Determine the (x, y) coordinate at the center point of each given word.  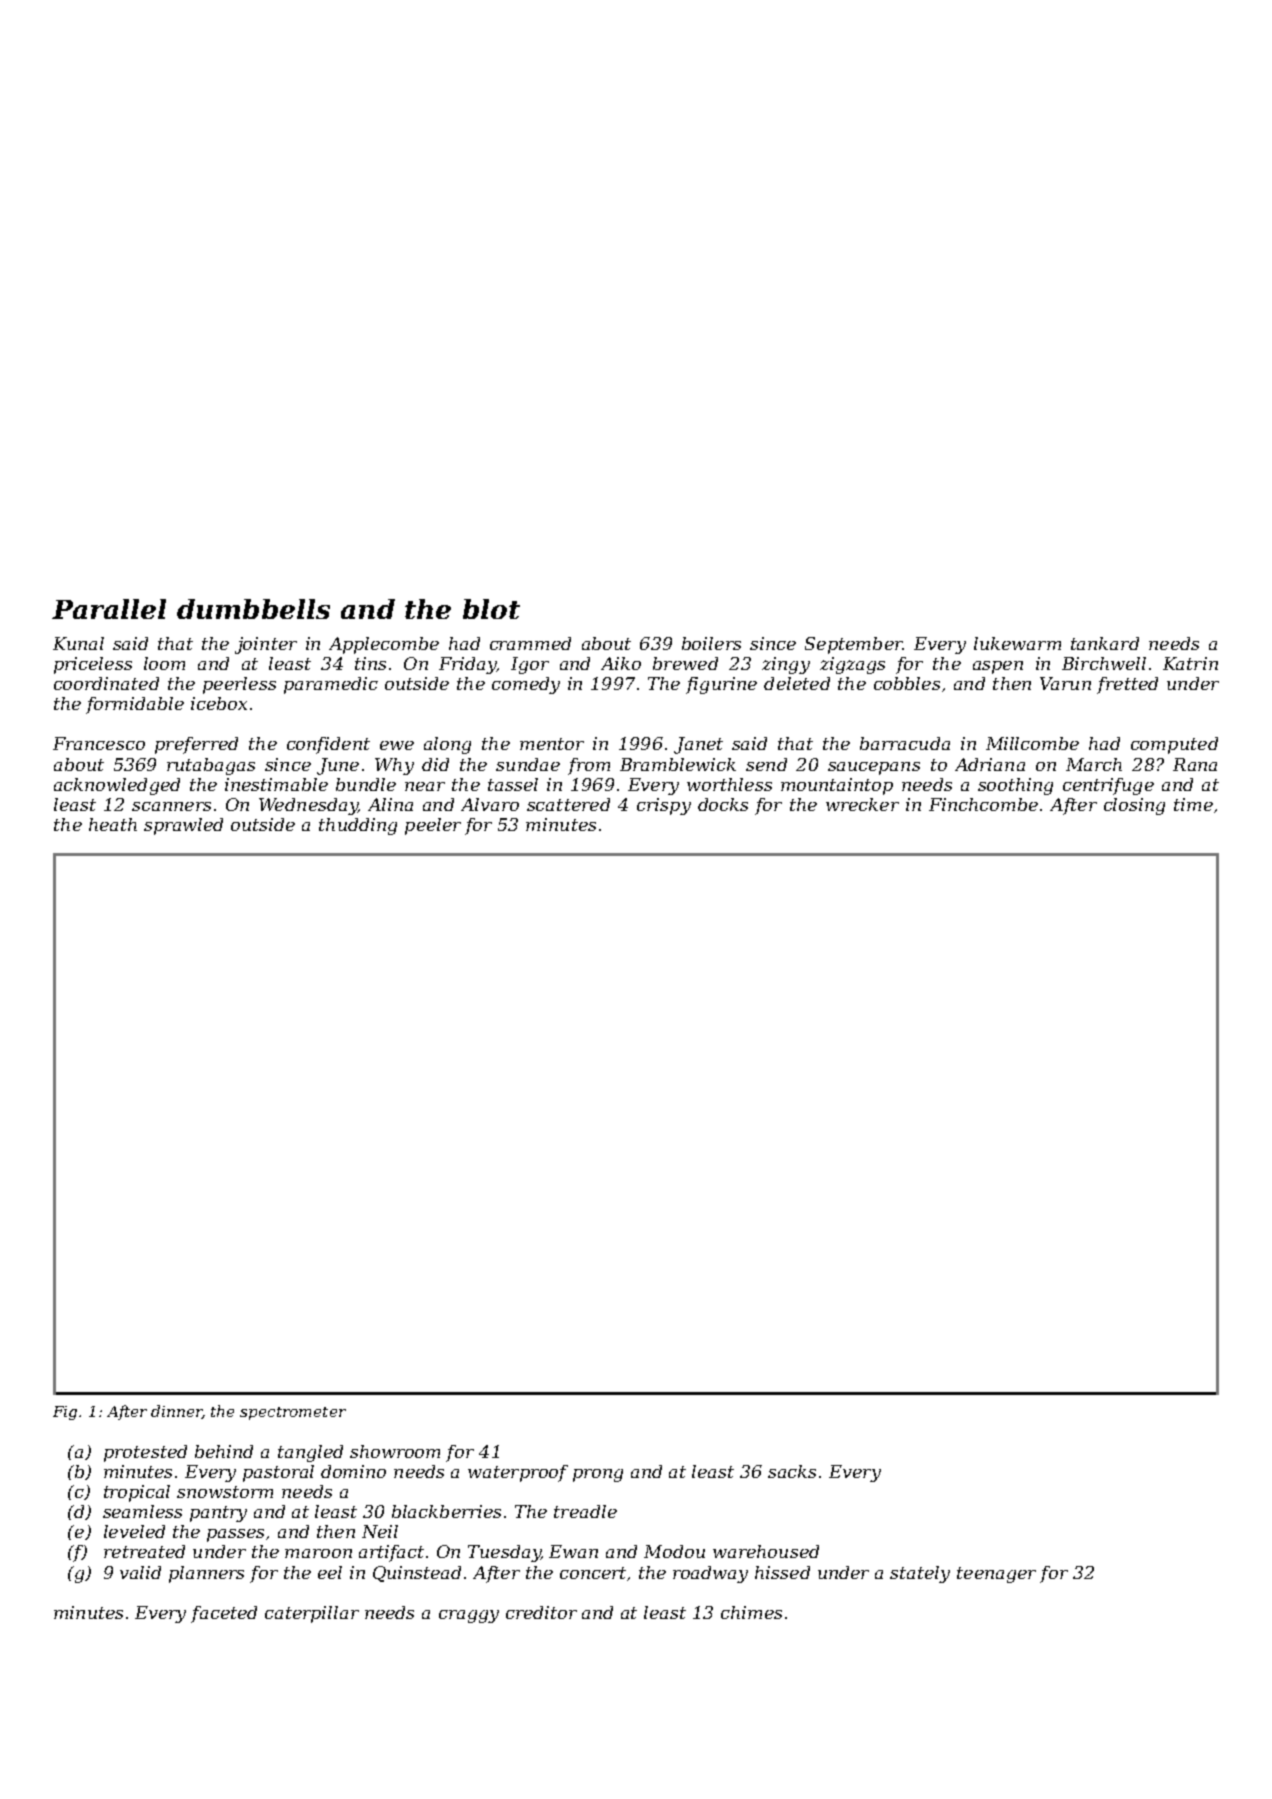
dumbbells (253, 609)
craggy (469, 1616)
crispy (664, 806)
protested (145, 1453)
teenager (996, 1575)
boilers (711, 643)
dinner (176, 1412)
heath (113, 824)
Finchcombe (983, 804)
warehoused (766, 1551)
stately (920, 1574)
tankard (1105, 643)
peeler (433, 826)
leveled (134, 1531)
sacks (792, 1471)
